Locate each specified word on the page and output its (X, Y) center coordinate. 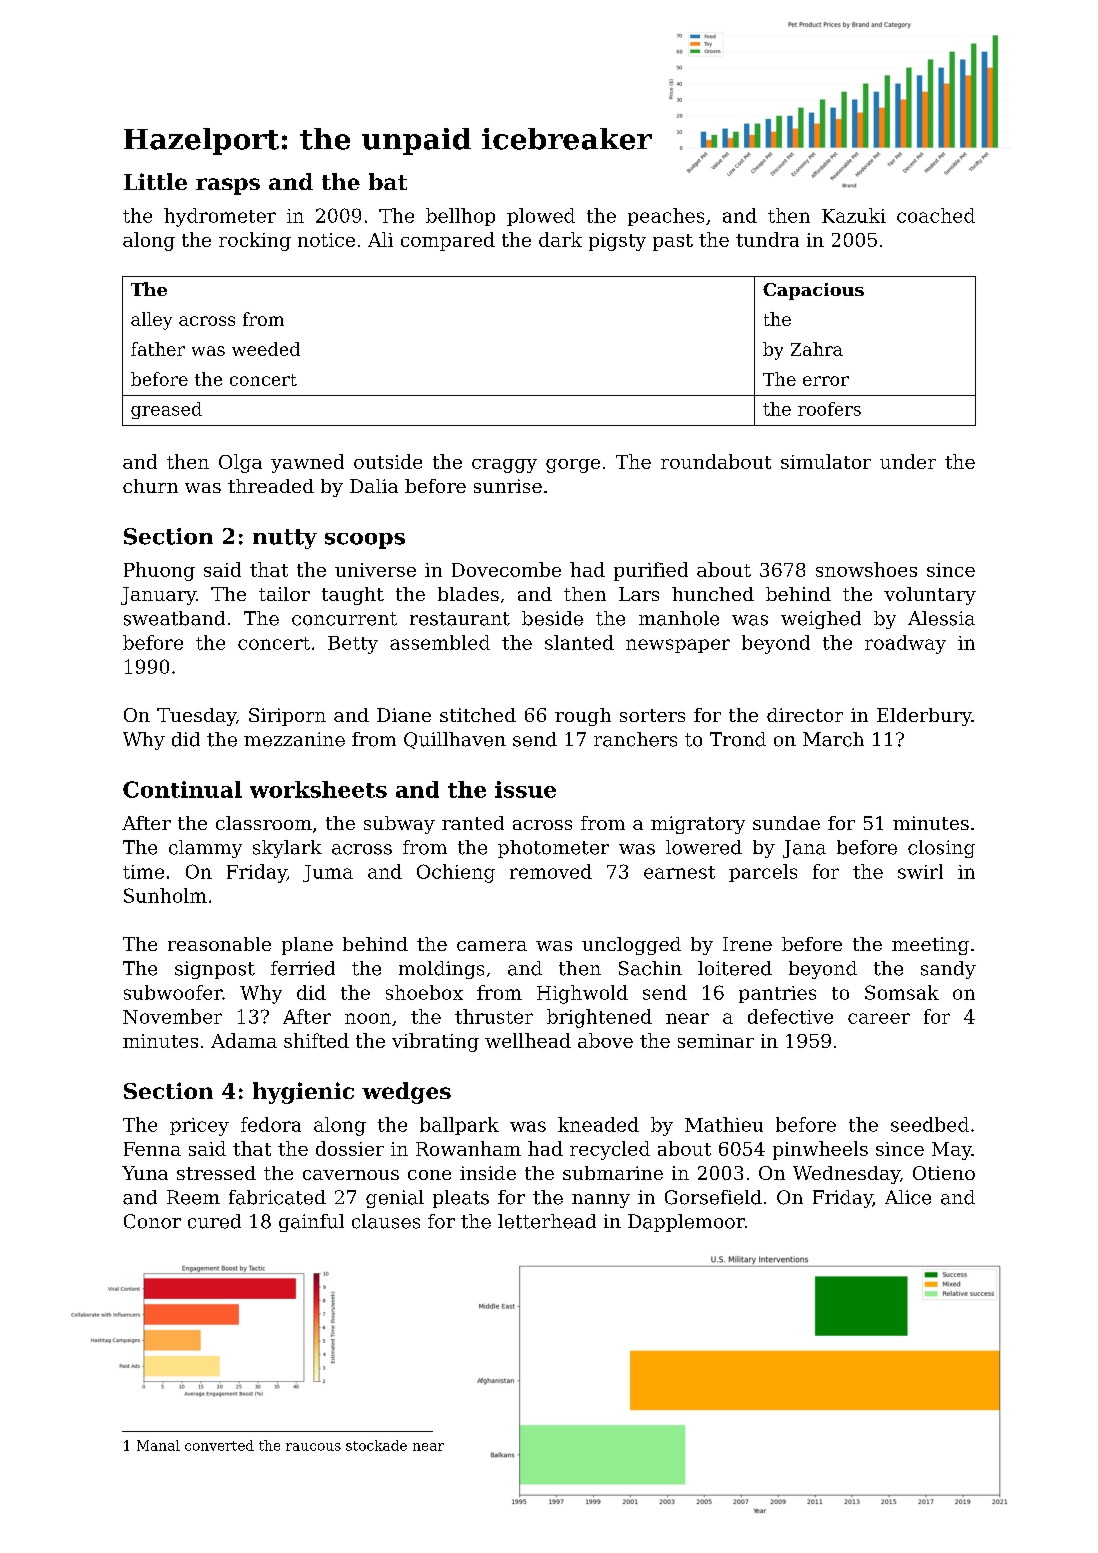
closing (941, 849)
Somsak (902, 992)
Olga (240, 463)
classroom (264, 823)
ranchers (635, 739)
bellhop (460, 217)
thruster (494, 1016)
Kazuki (854, 215)
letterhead (547, 1221)
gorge (573, 466)
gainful (311, 1223)
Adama (244, 1040)
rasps (228, 186)
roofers (829, 409)
